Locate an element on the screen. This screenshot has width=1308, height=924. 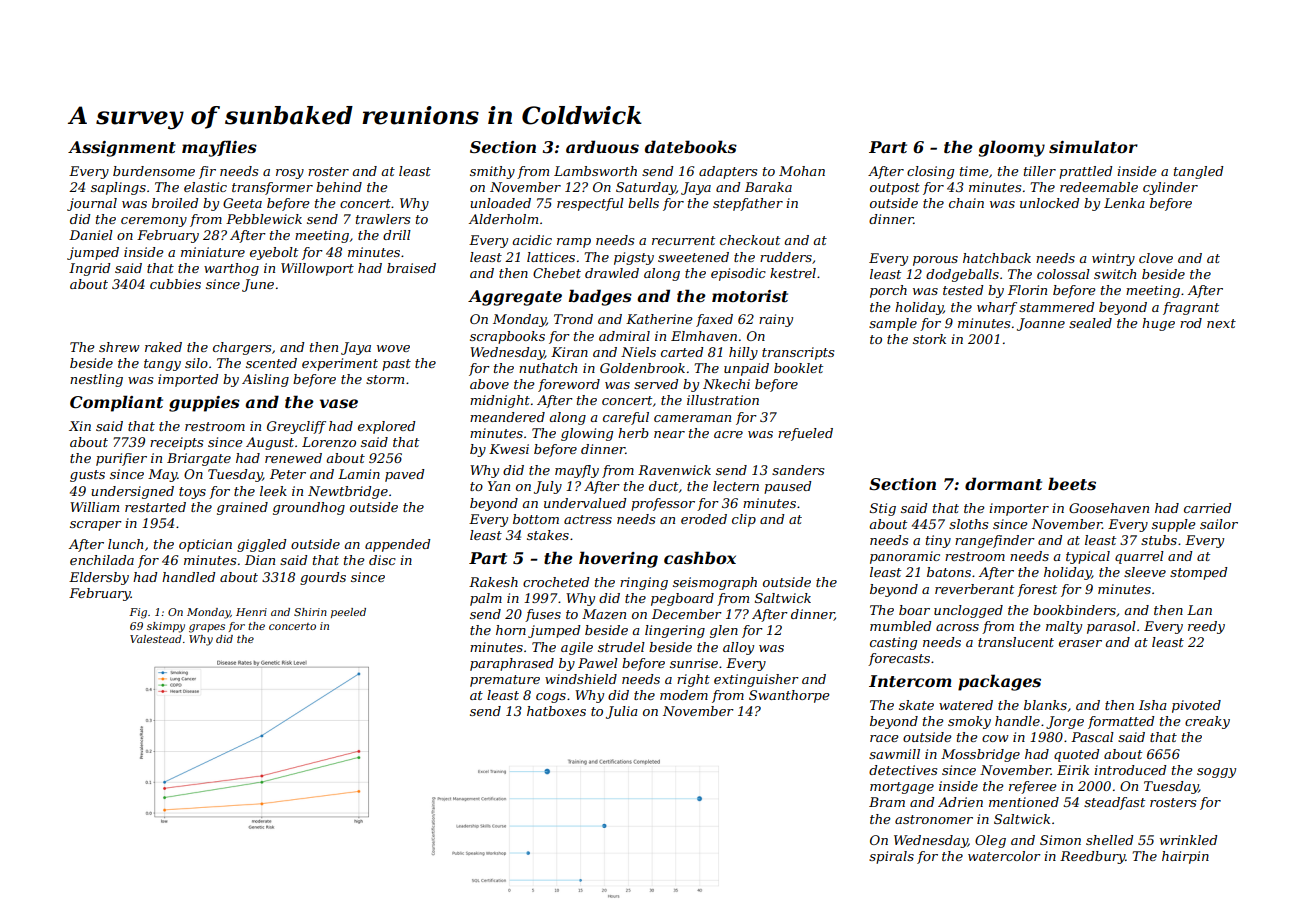
gloomy is located at coordinates (1011, 148).
